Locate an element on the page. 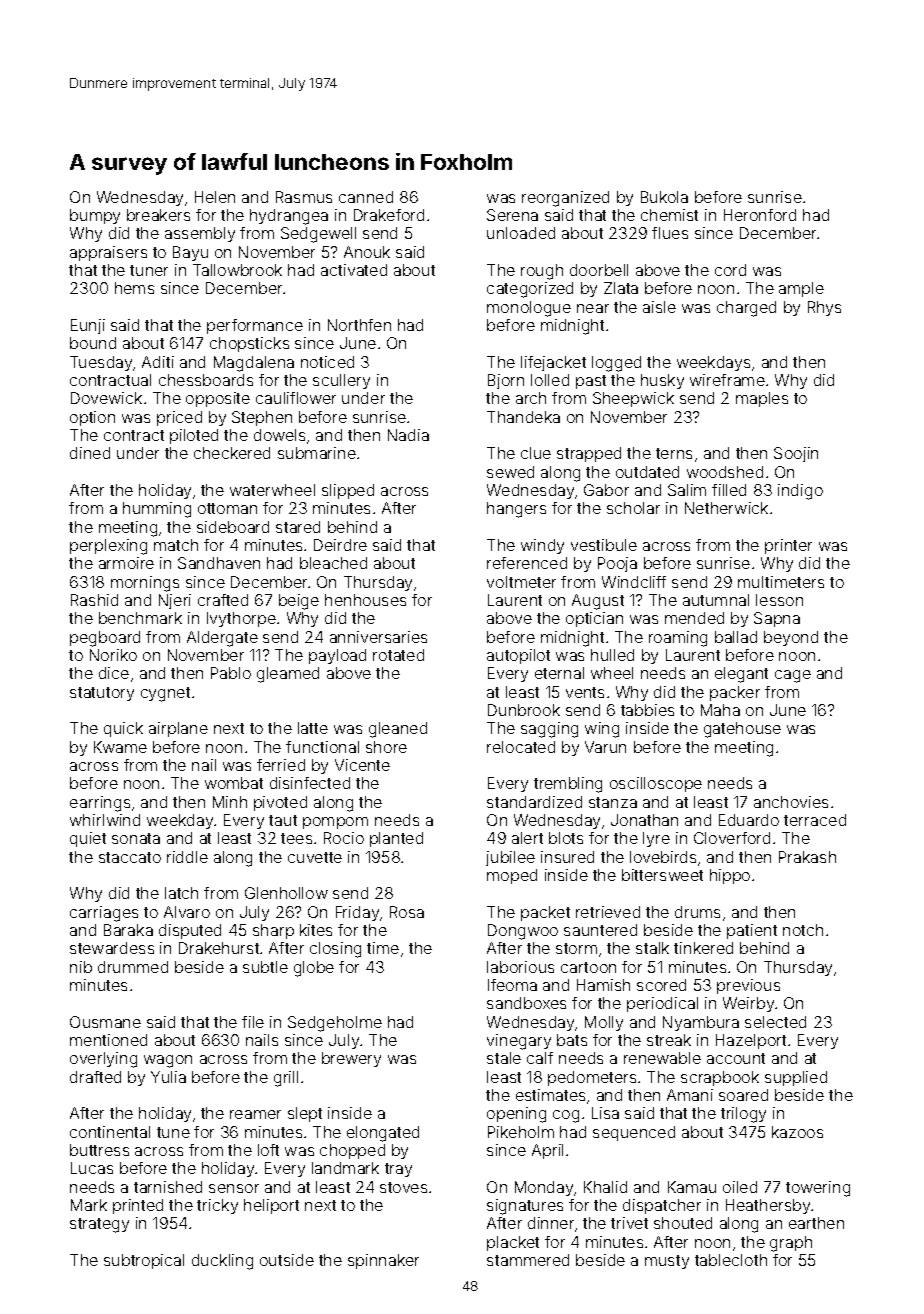  Lucas is located at coordinates (92, 1168).
